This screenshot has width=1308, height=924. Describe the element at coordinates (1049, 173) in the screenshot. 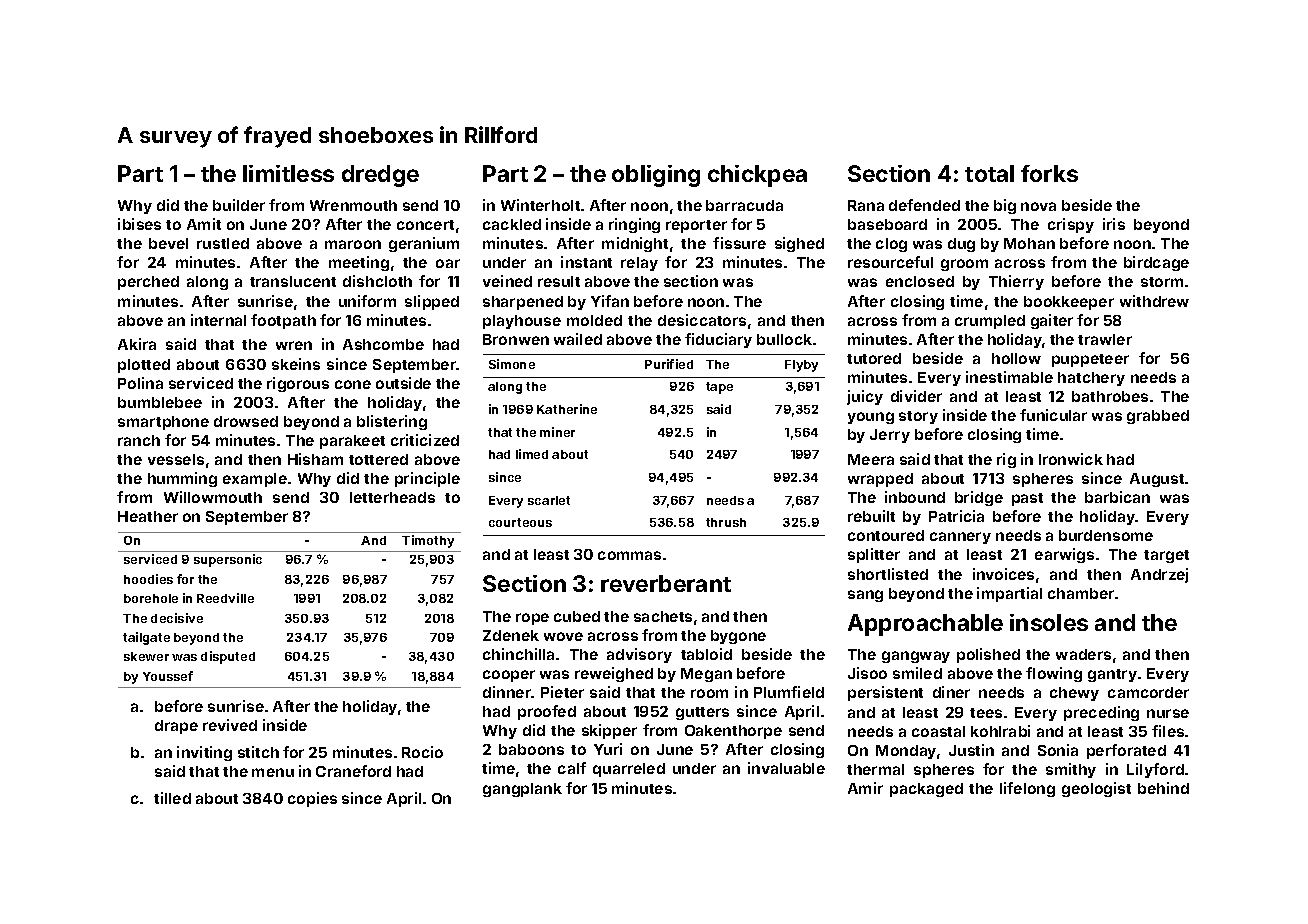

I see `forks` at that location.
